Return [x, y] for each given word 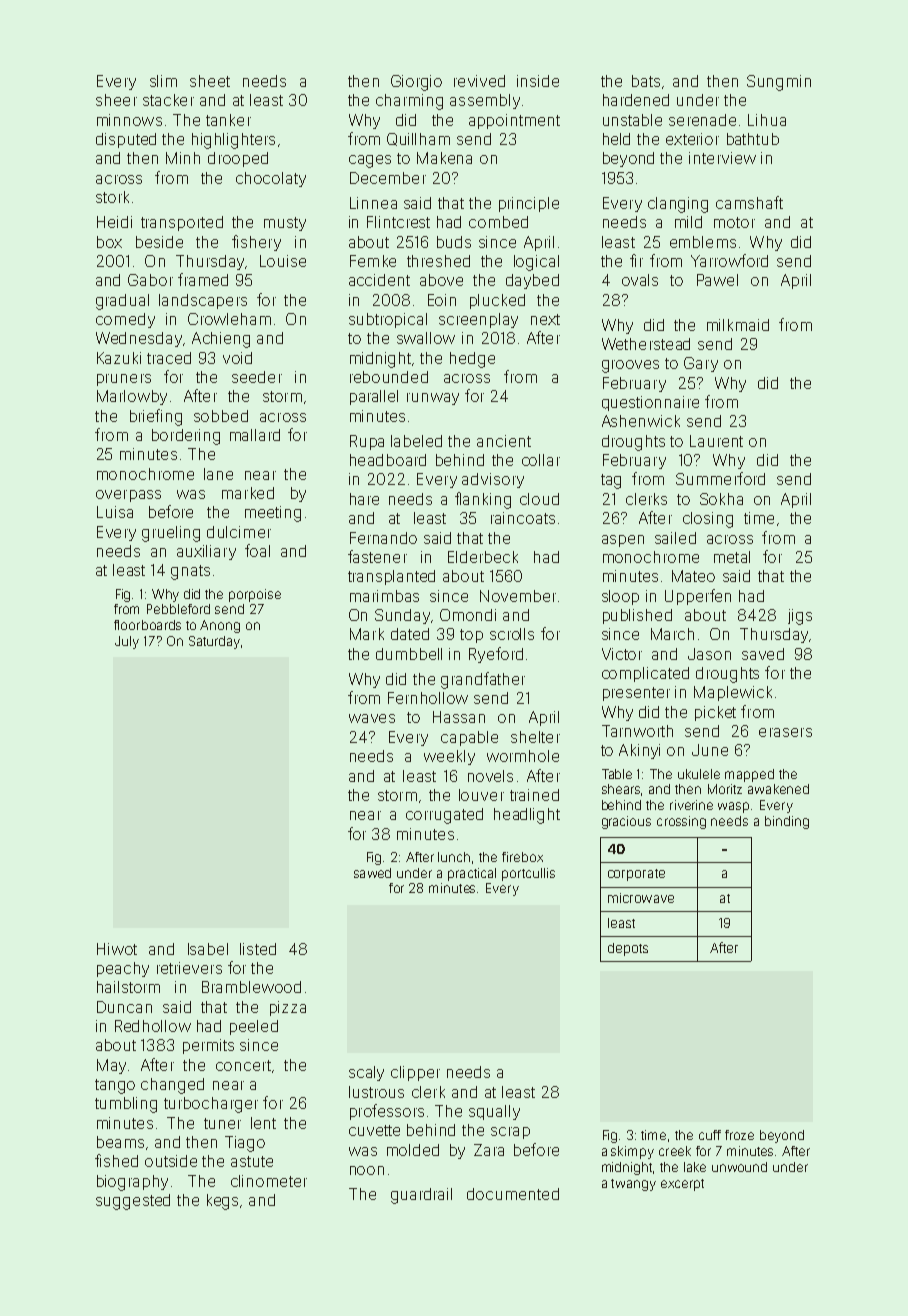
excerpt [682, 1185]
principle [529, 204]
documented [513, 1194]
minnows [129, 120]
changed [172, 1086]
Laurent [716, 441]
